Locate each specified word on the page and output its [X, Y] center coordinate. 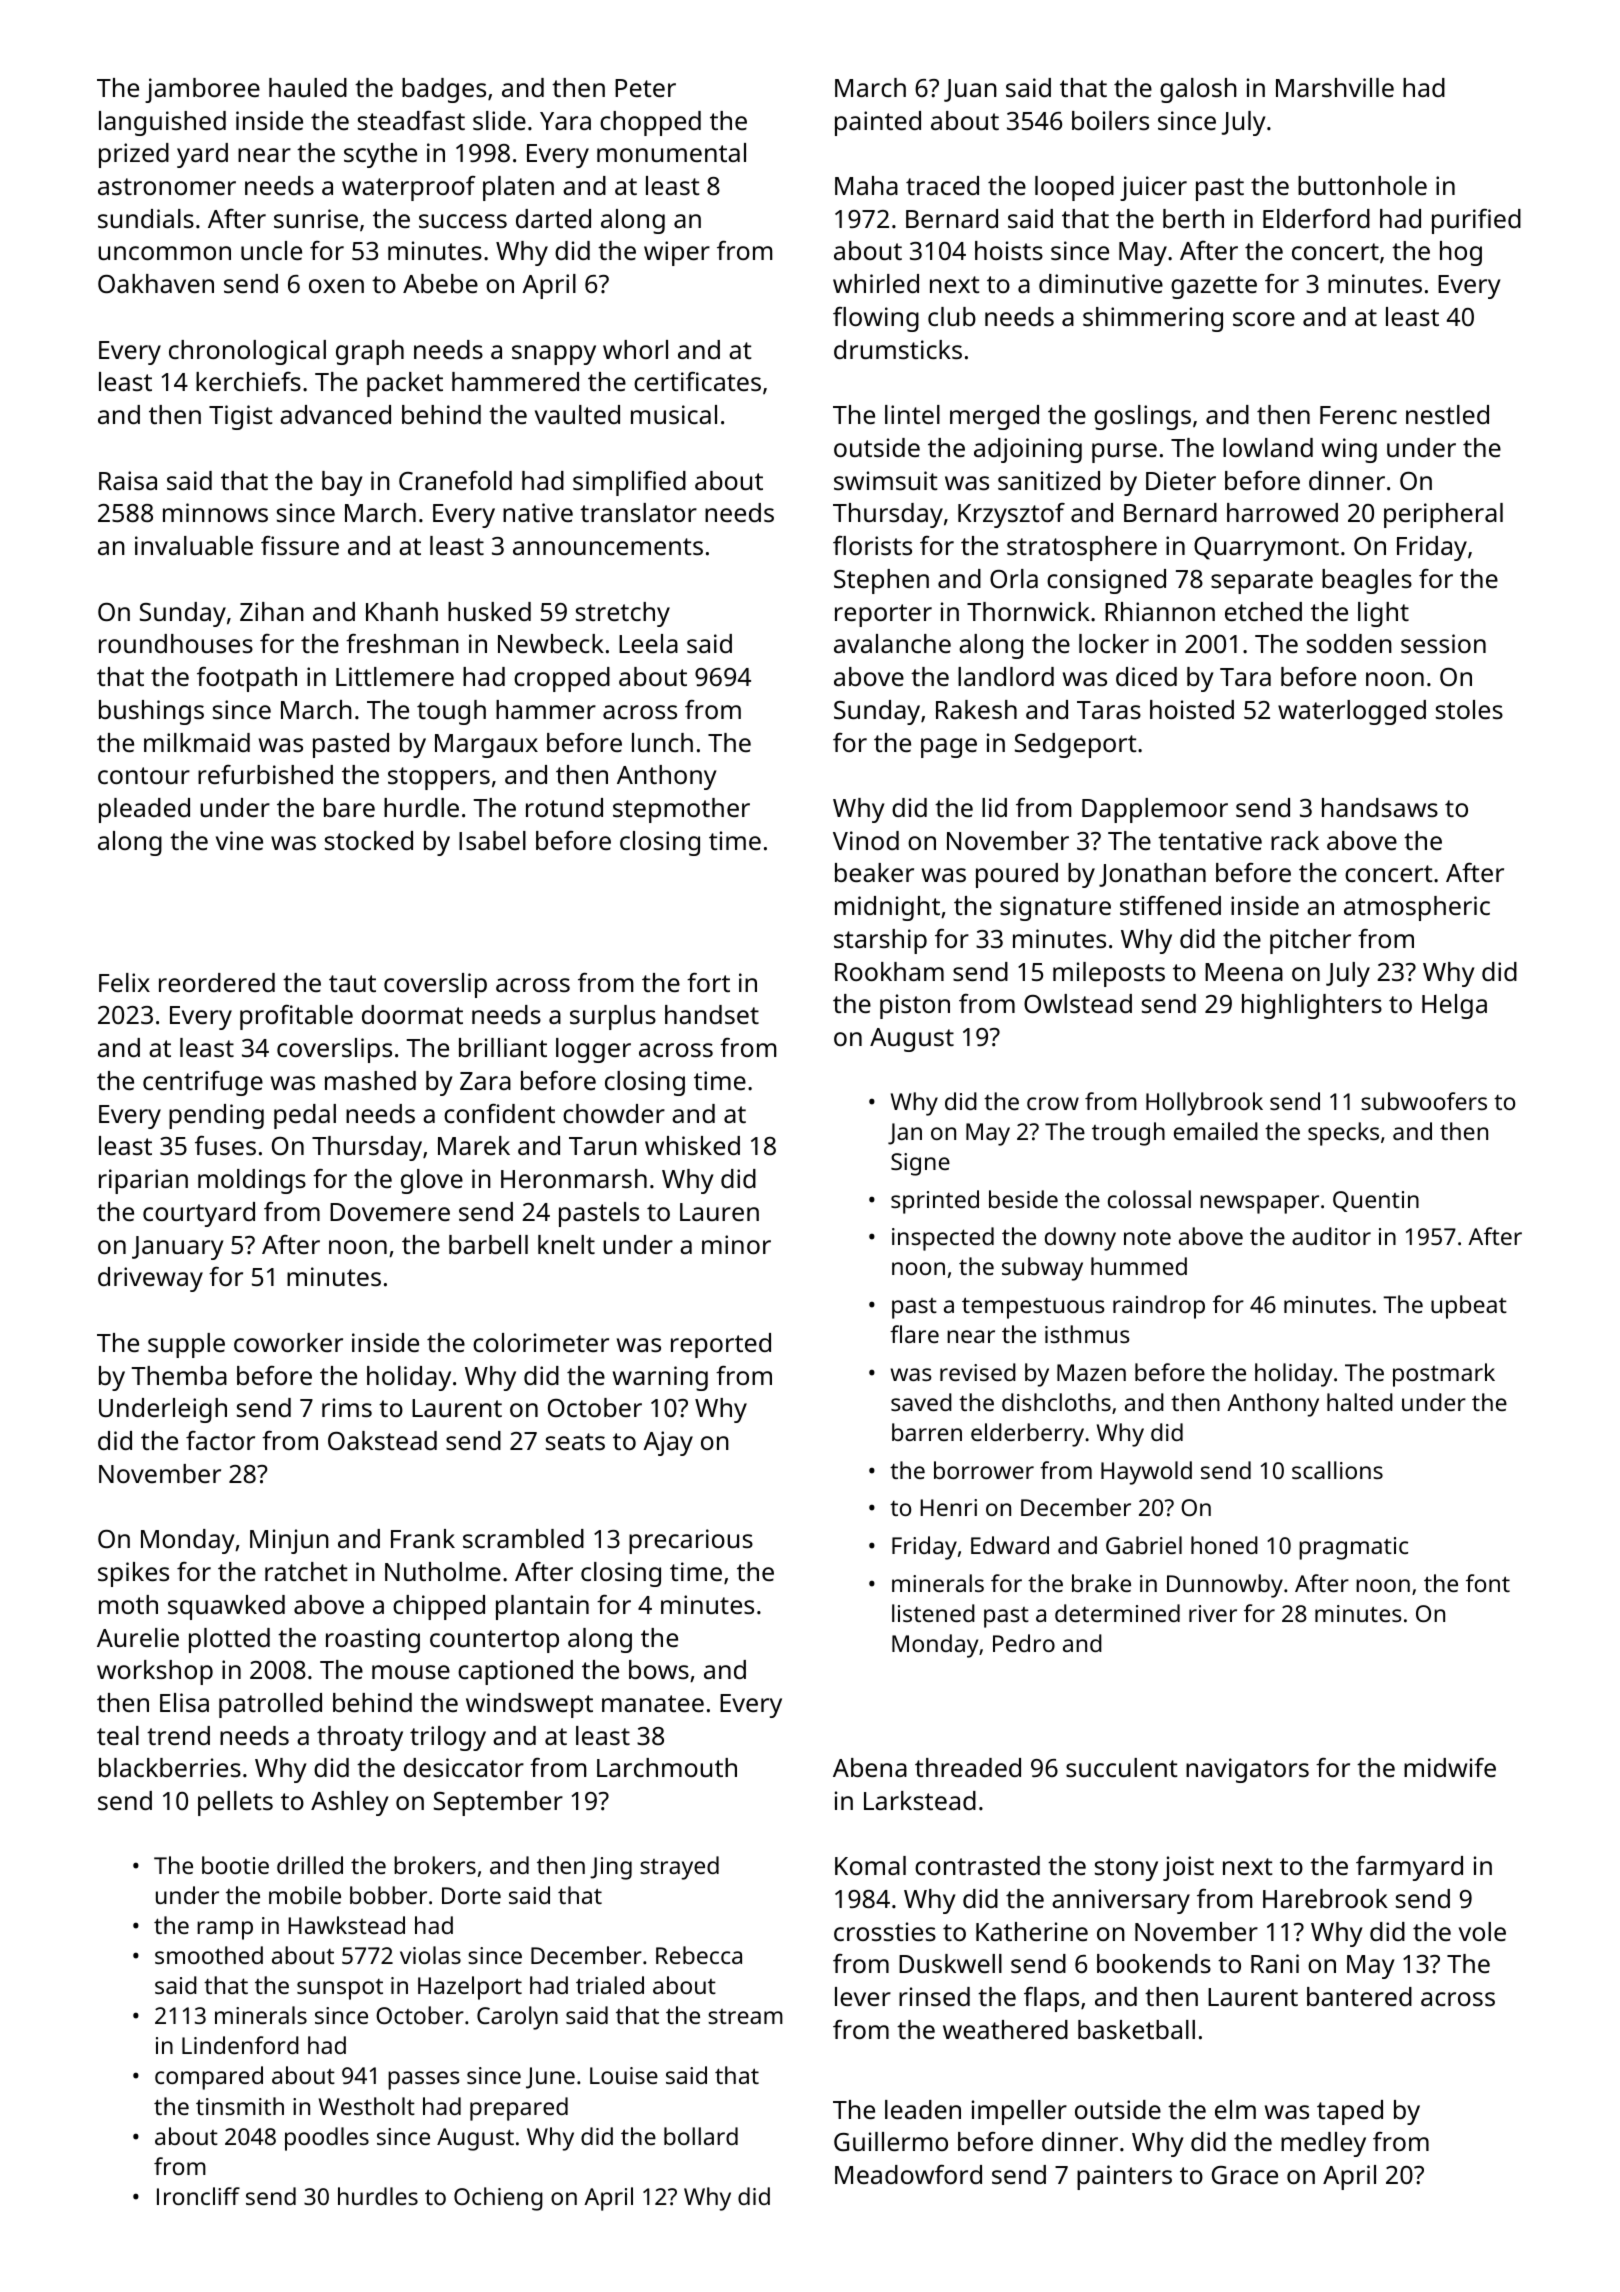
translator [638, 512]
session [1443, 643]
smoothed [209, 1955]
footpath [247, 679]
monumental [671, 152]
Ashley [349, 1803]
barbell [488, 1244]
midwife [1450, 1767]
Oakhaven [156, 283]
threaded [968, 1767]
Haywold [1146, 1473]
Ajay [668, 1443]
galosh [1198, 90]
